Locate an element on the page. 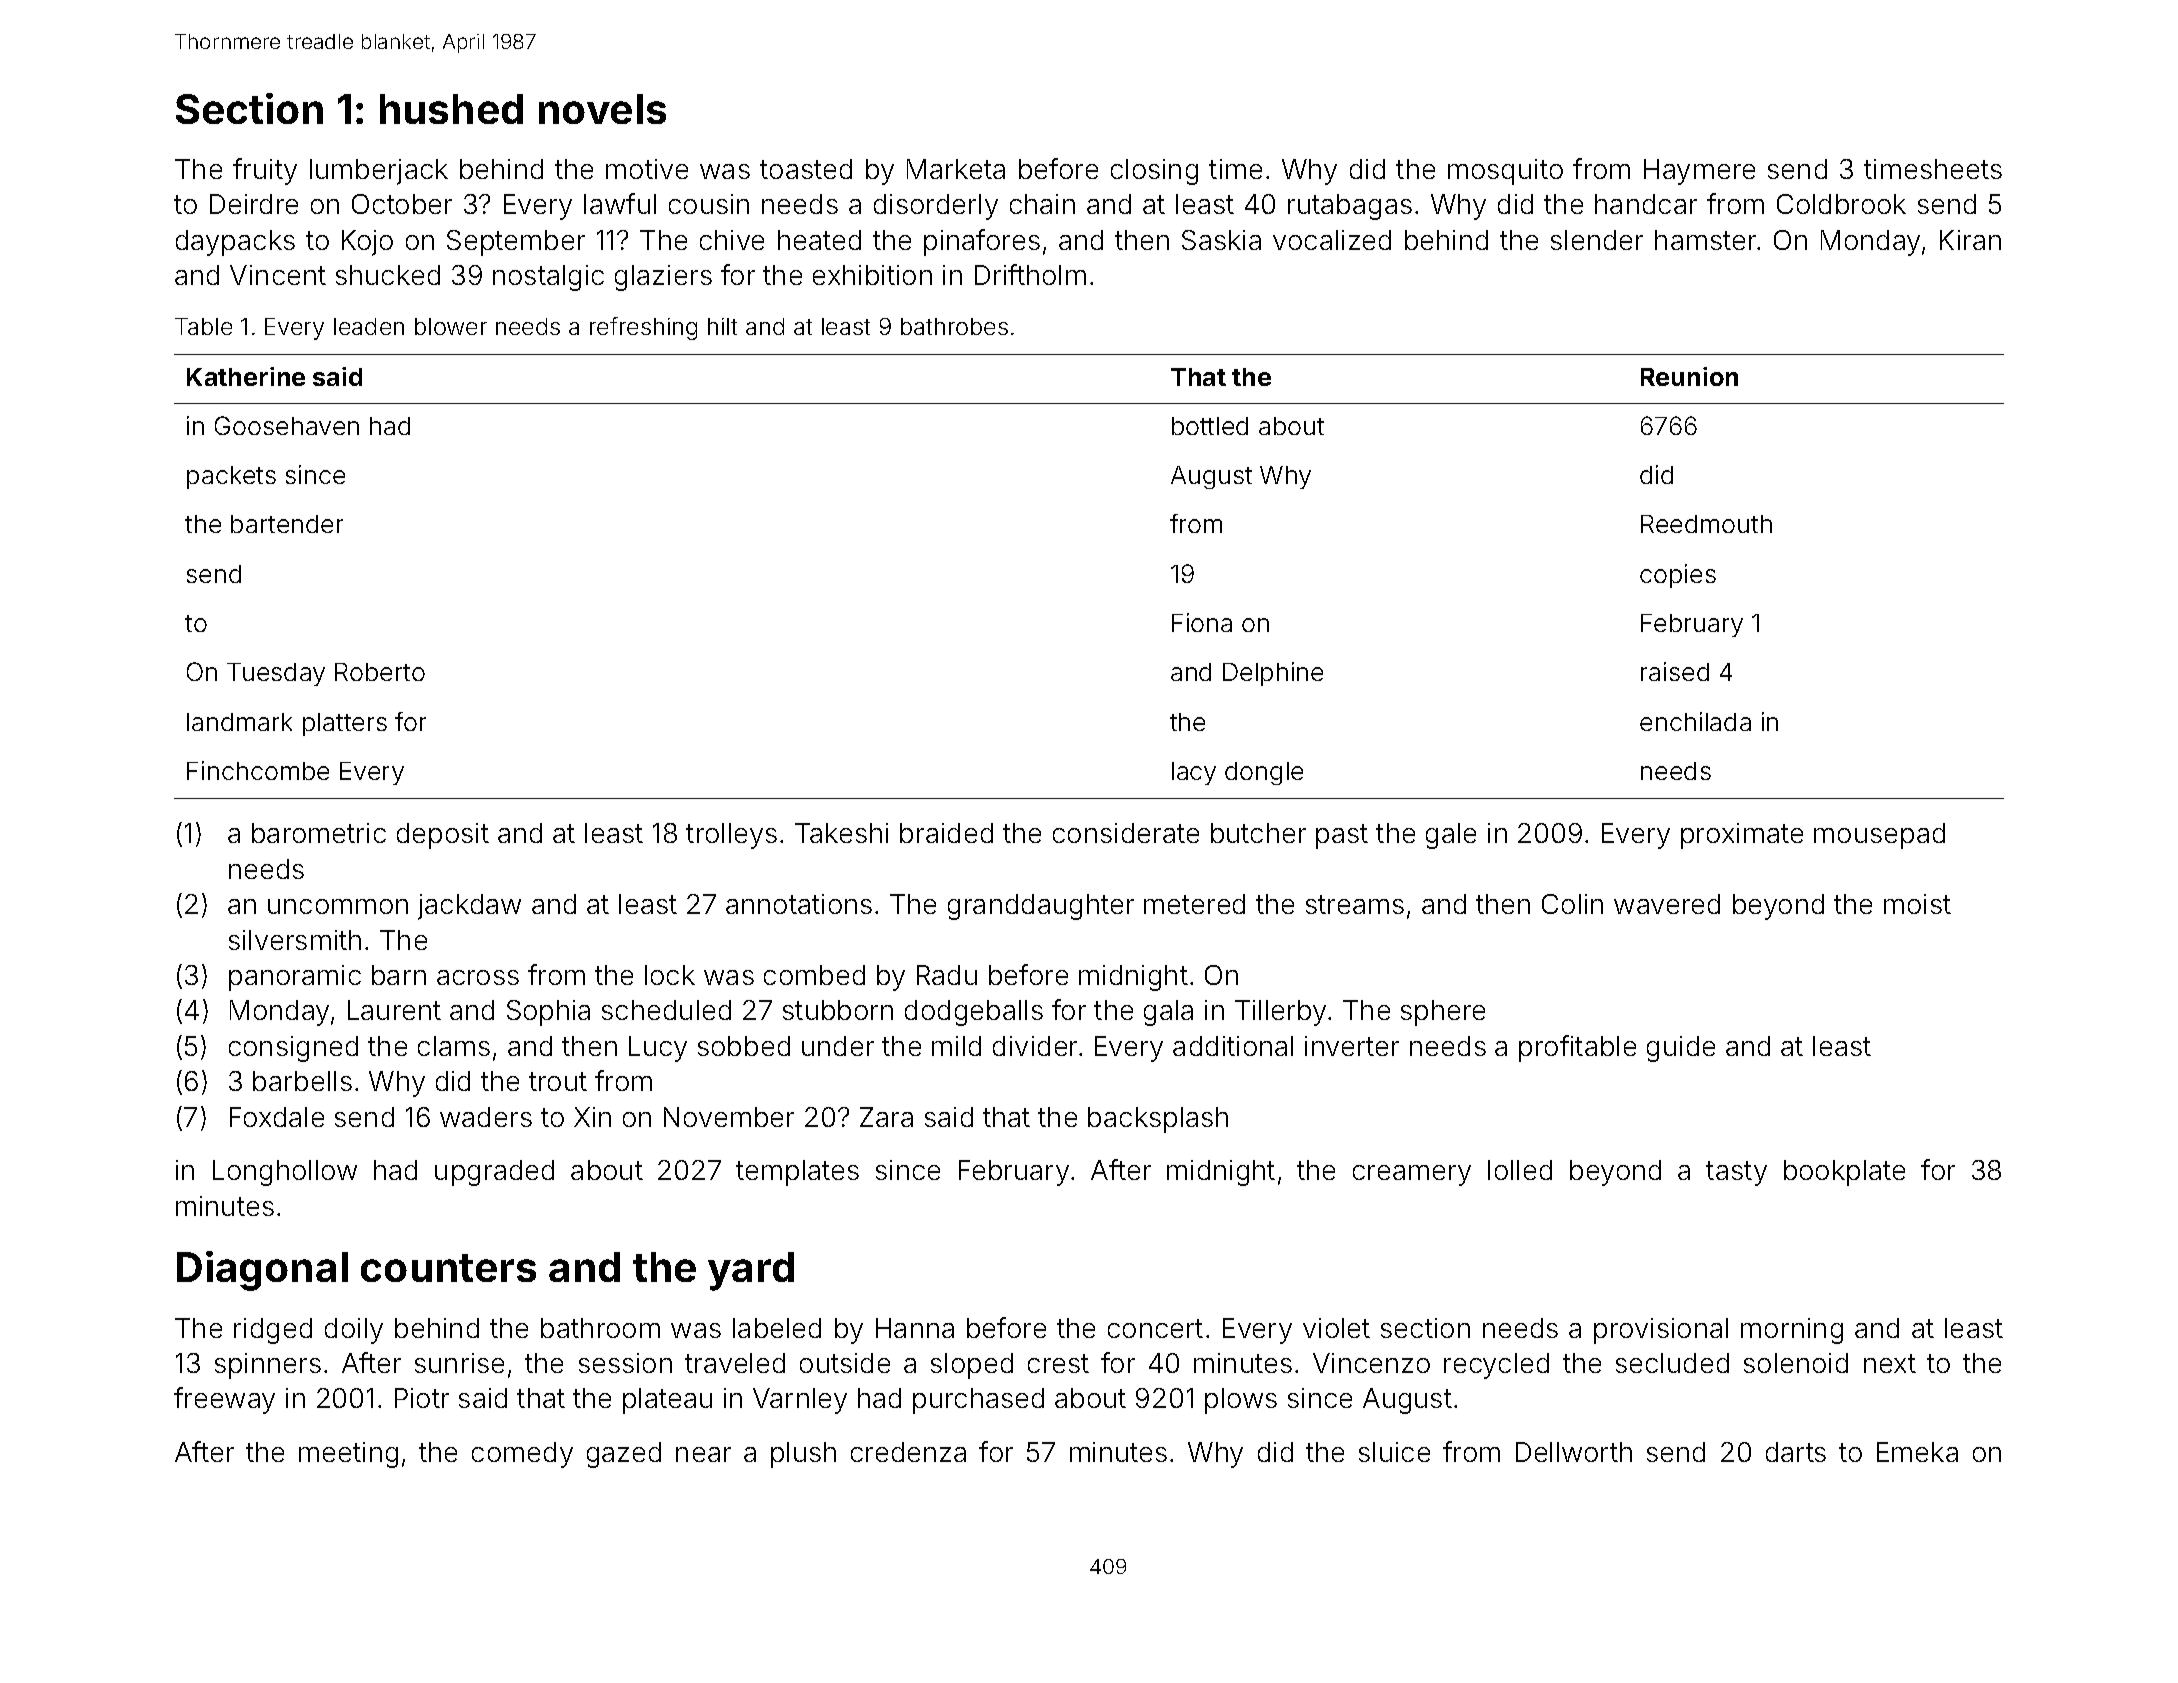  closing is located at coordinates (1154, 172).
